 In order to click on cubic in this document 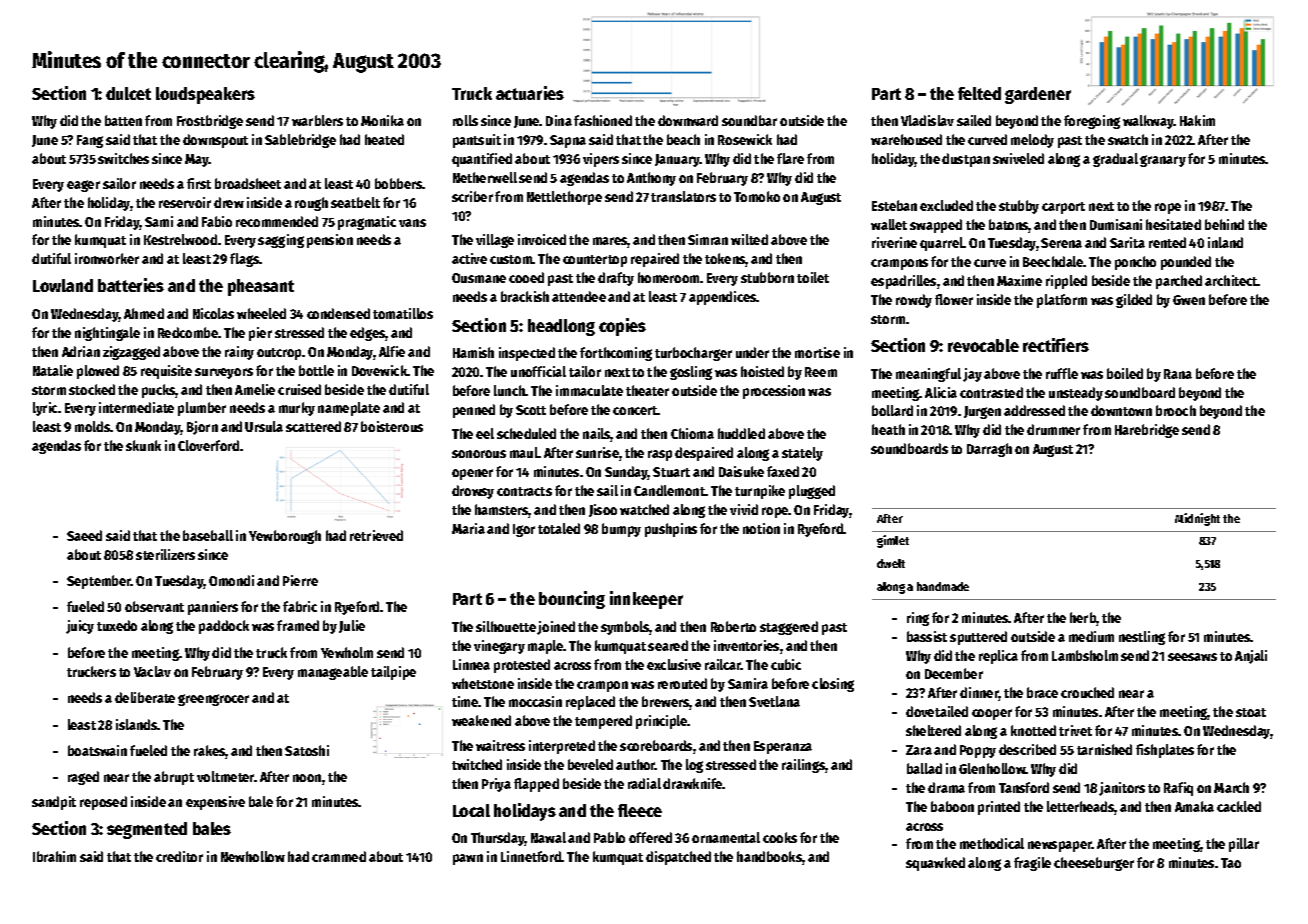, I will do `click(786, 664)`.
